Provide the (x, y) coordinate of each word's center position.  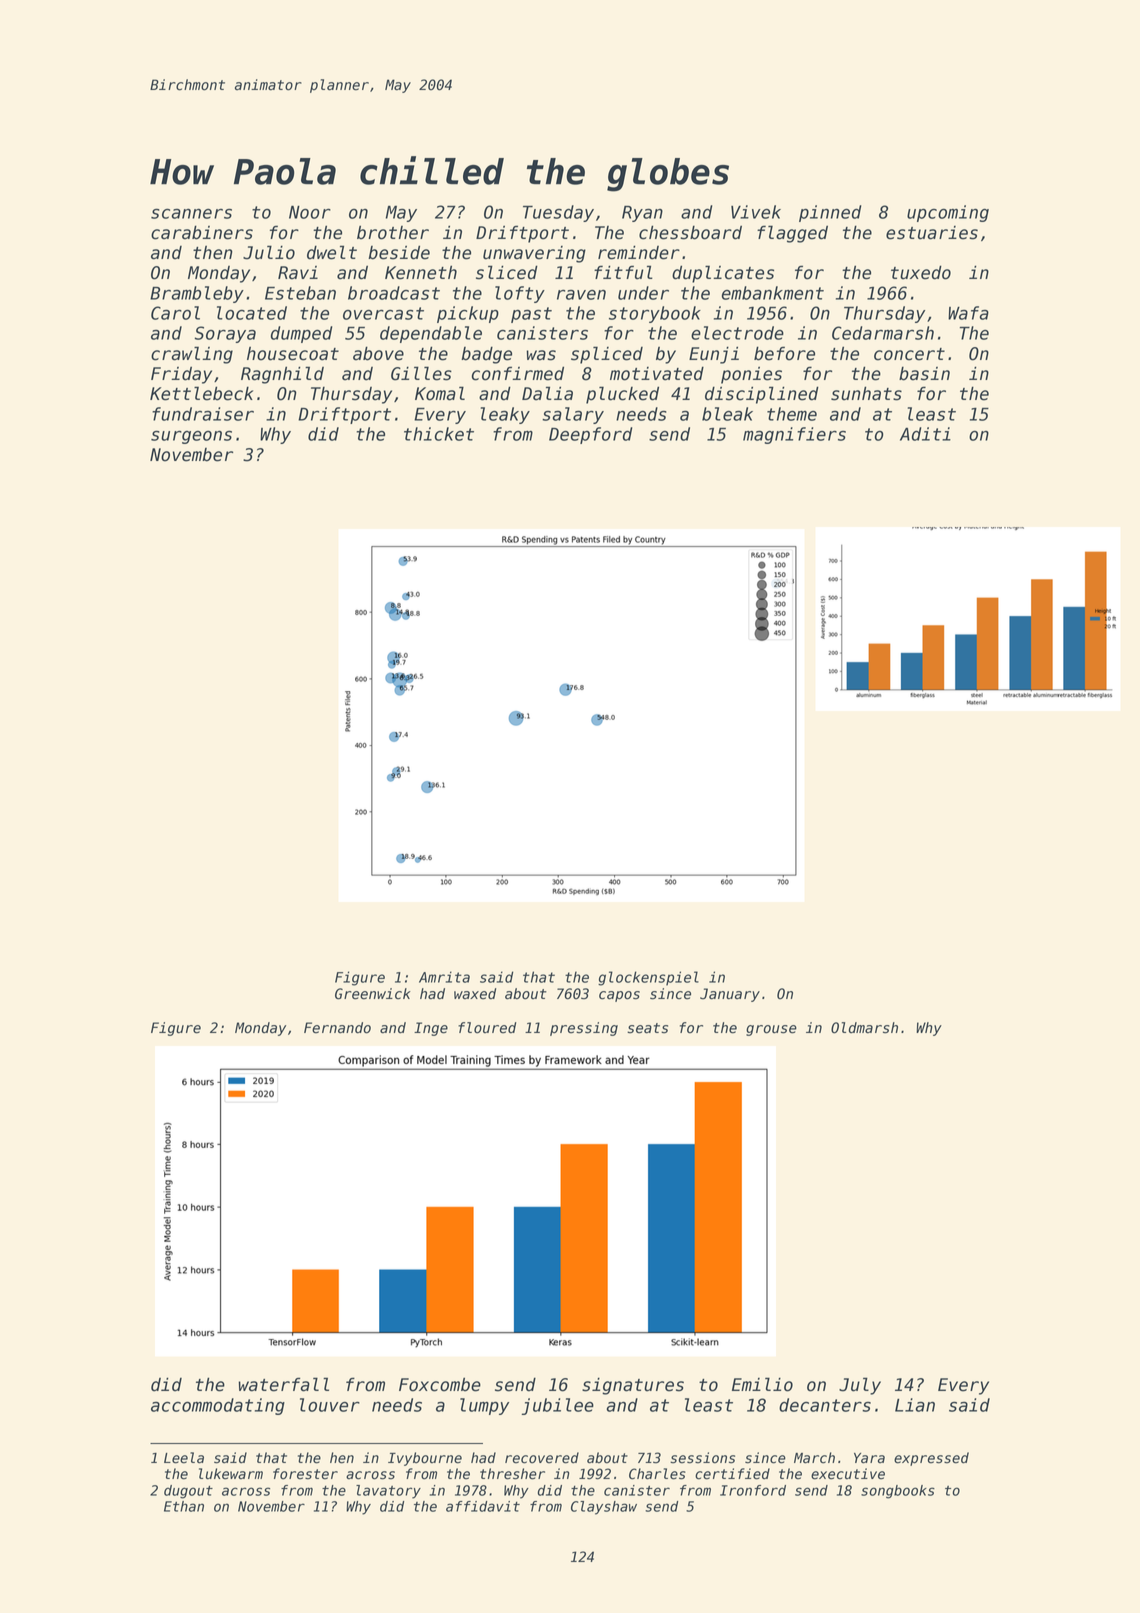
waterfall (283, 1384)
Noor (310, 212)
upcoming (948, 213)
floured (487, 1028)
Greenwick (373, 994)
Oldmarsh (864, 1028)
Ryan (642, 214)
